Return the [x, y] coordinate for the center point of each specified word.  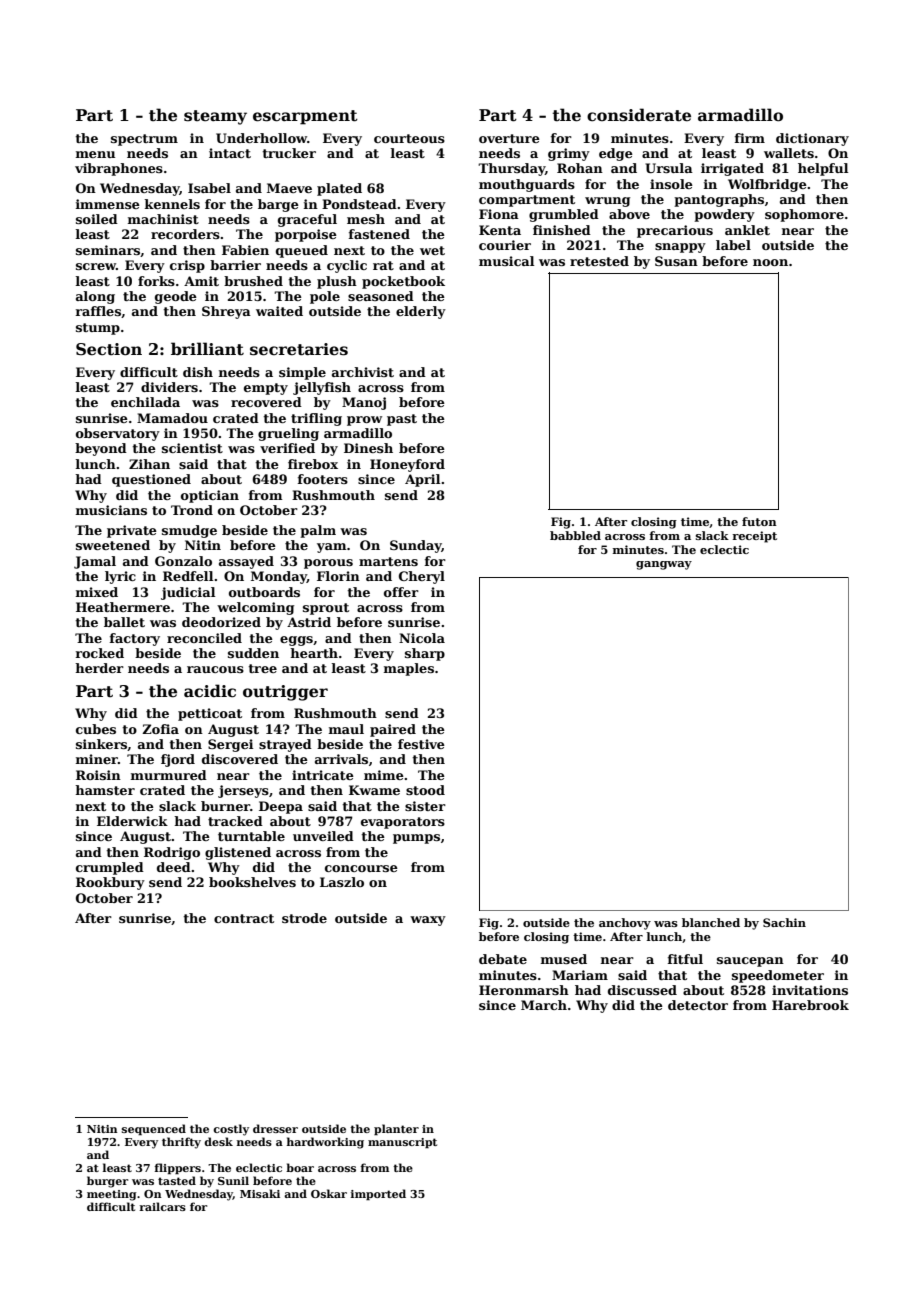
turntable [251, 836]
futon [759, 521]
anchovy [625, 924]
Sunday [416, 546]
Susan [676, 261]
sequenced [154, 1130]
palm [318, 531]
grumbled [564, 215]
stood [425, 790]
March [544, 1005]
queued [302, 251]
